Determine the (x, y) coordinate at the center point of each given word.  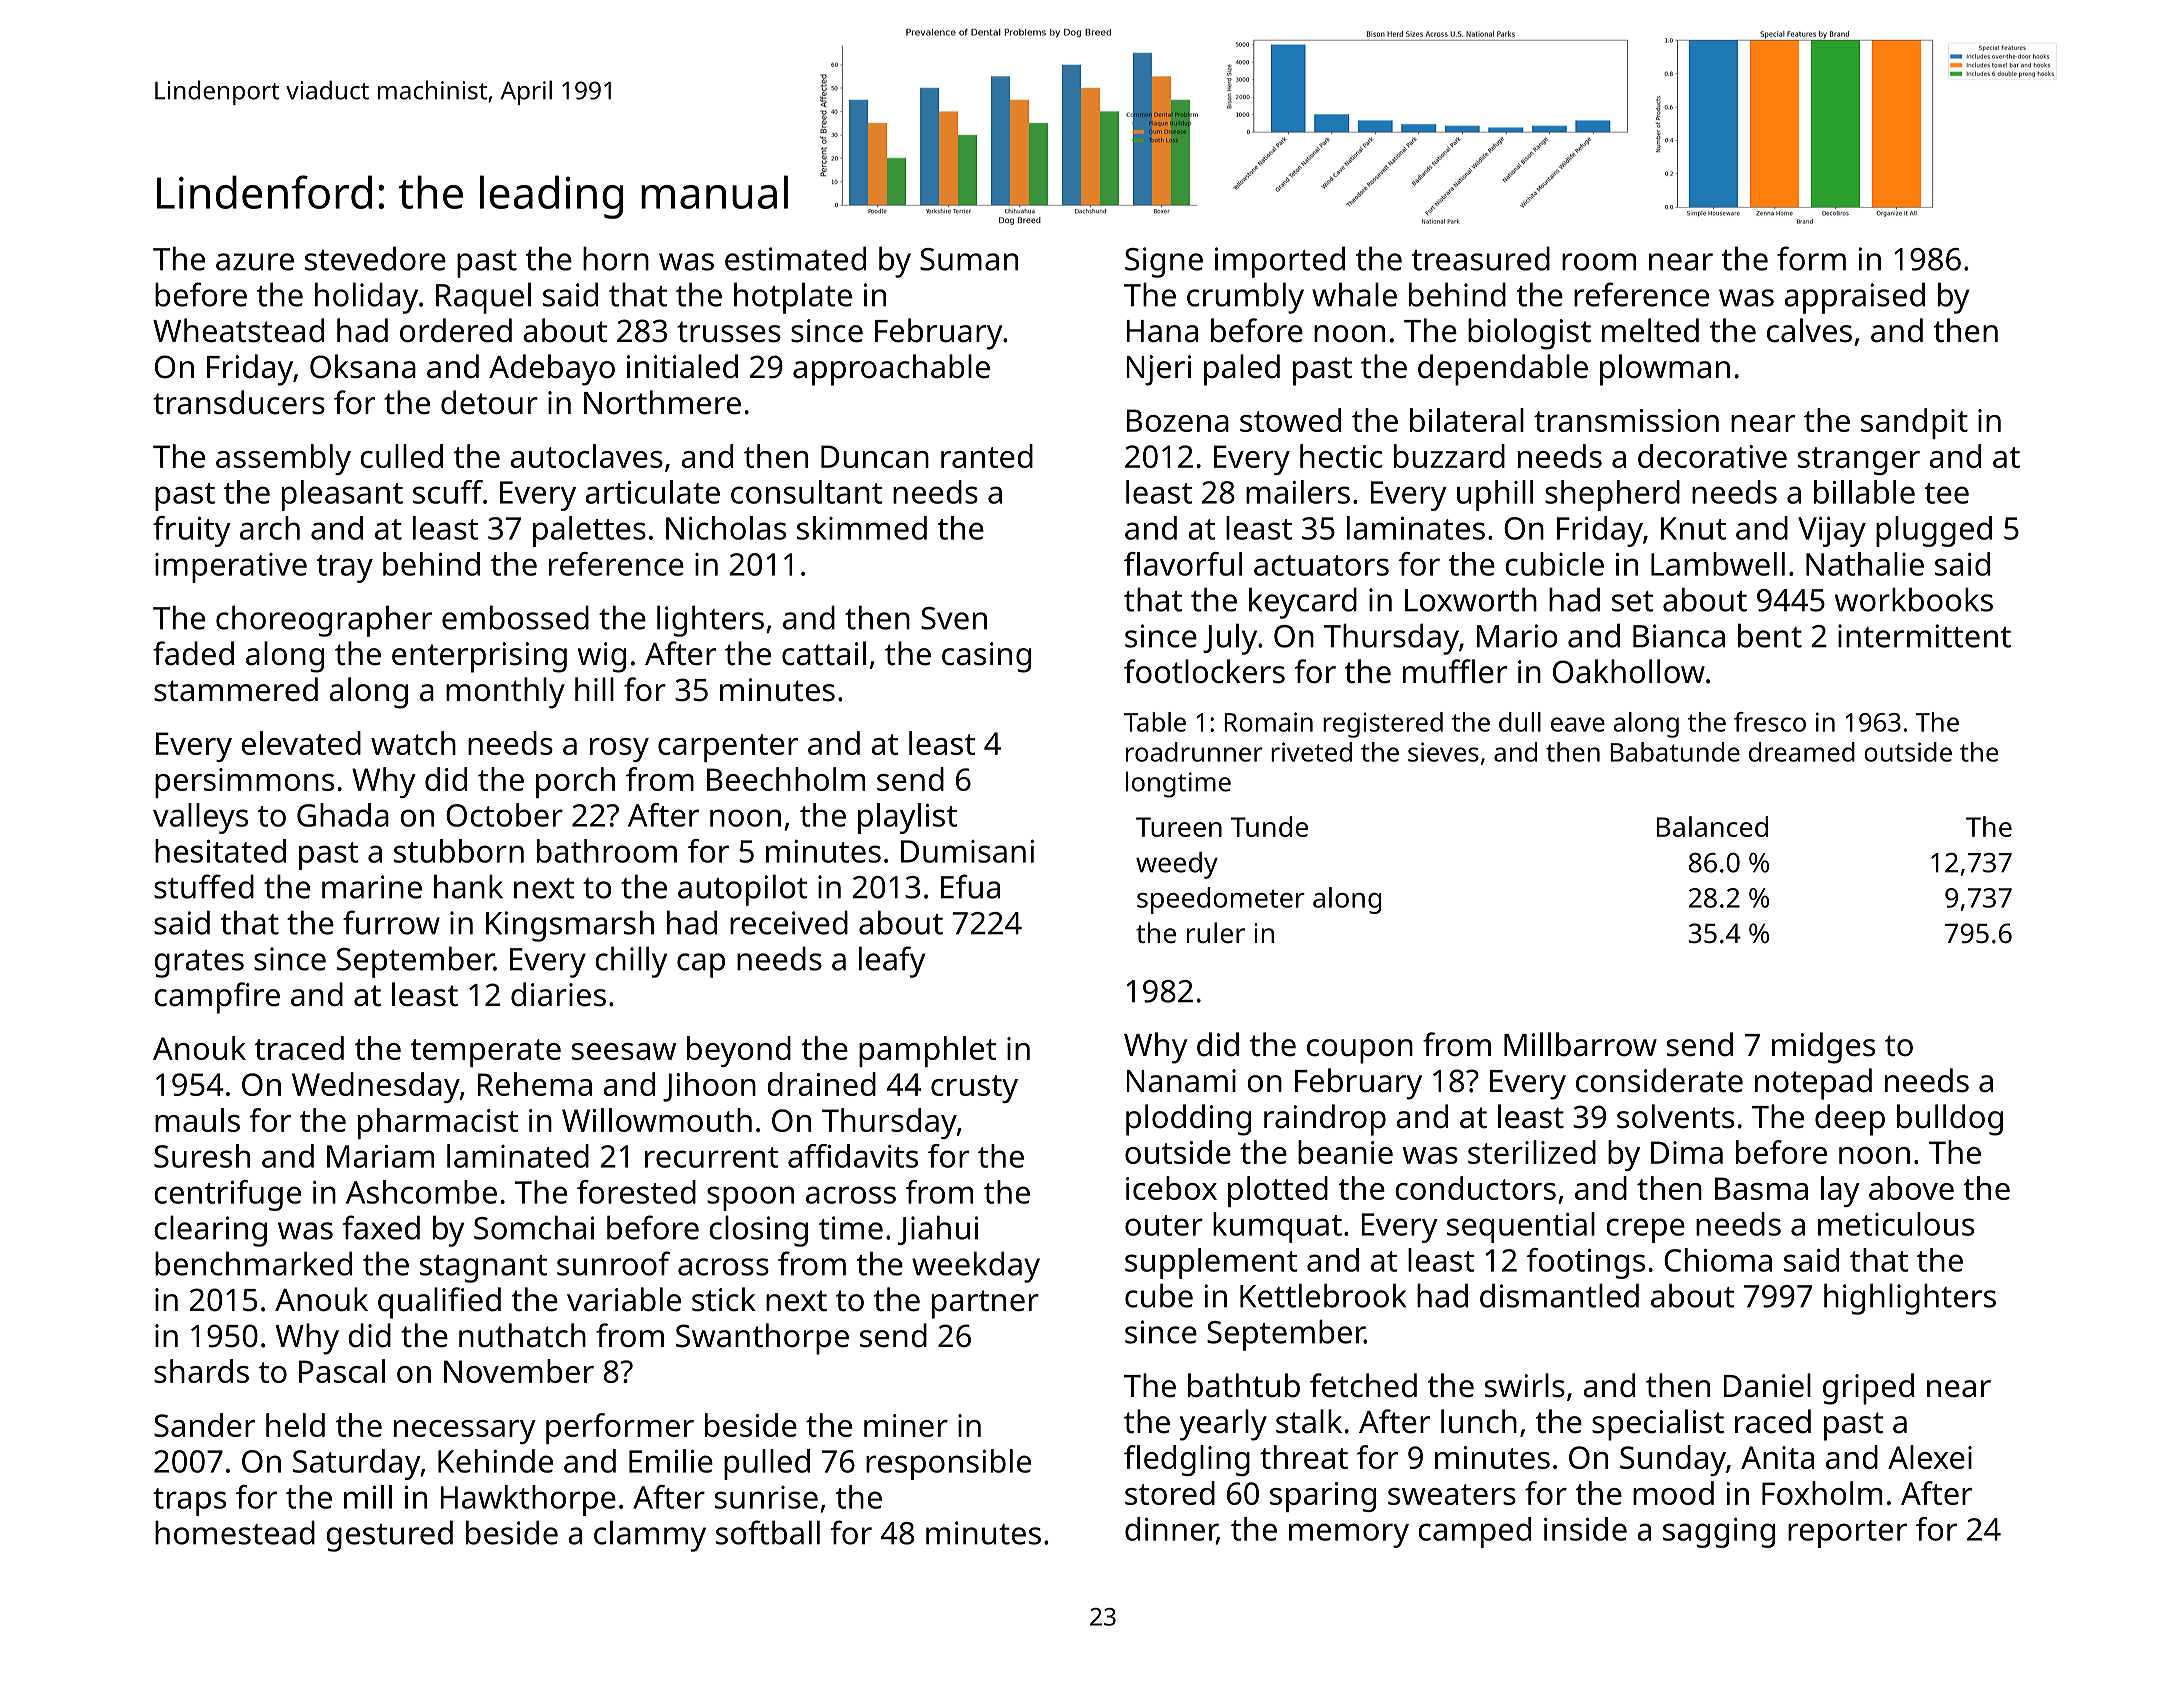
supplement (1211, 1263)
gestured (389, 1536)
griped (1868, 1389)
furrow (391, 922)
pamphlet (927, 1051)
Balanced (1712, 826)
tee (1946, 493)
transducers (239, 402)
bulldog (1950, 1120)
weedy (1177, 865)
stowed (1290, 420)
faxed (381, 1227)
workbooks (1914, 599)
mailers (1298, 492)
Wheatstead (238, 330)
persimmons (244, 783)
